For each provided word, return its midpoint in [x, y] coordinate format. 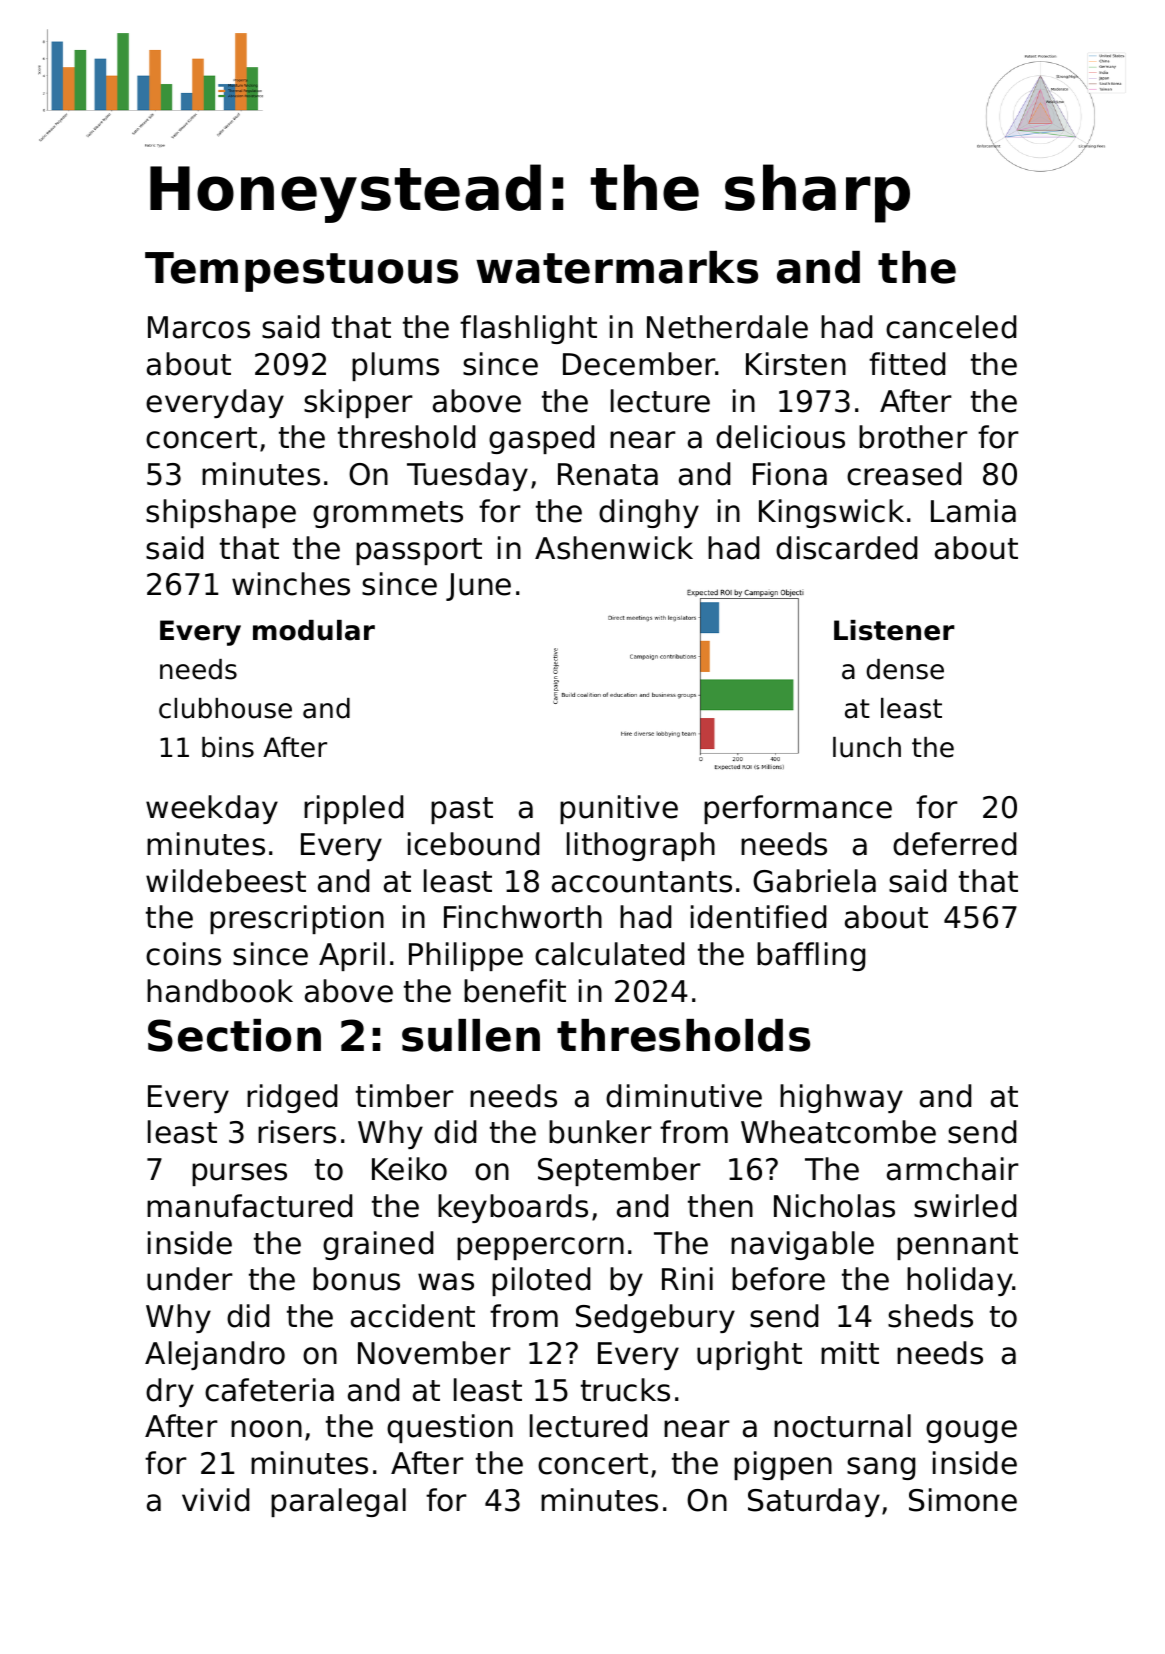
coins [183, 954]
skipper [358, 403]
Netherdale [727, 327]
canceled [951, 327]
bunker [600, 1132]
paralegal [338, 1502]
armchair [953, 1169]
